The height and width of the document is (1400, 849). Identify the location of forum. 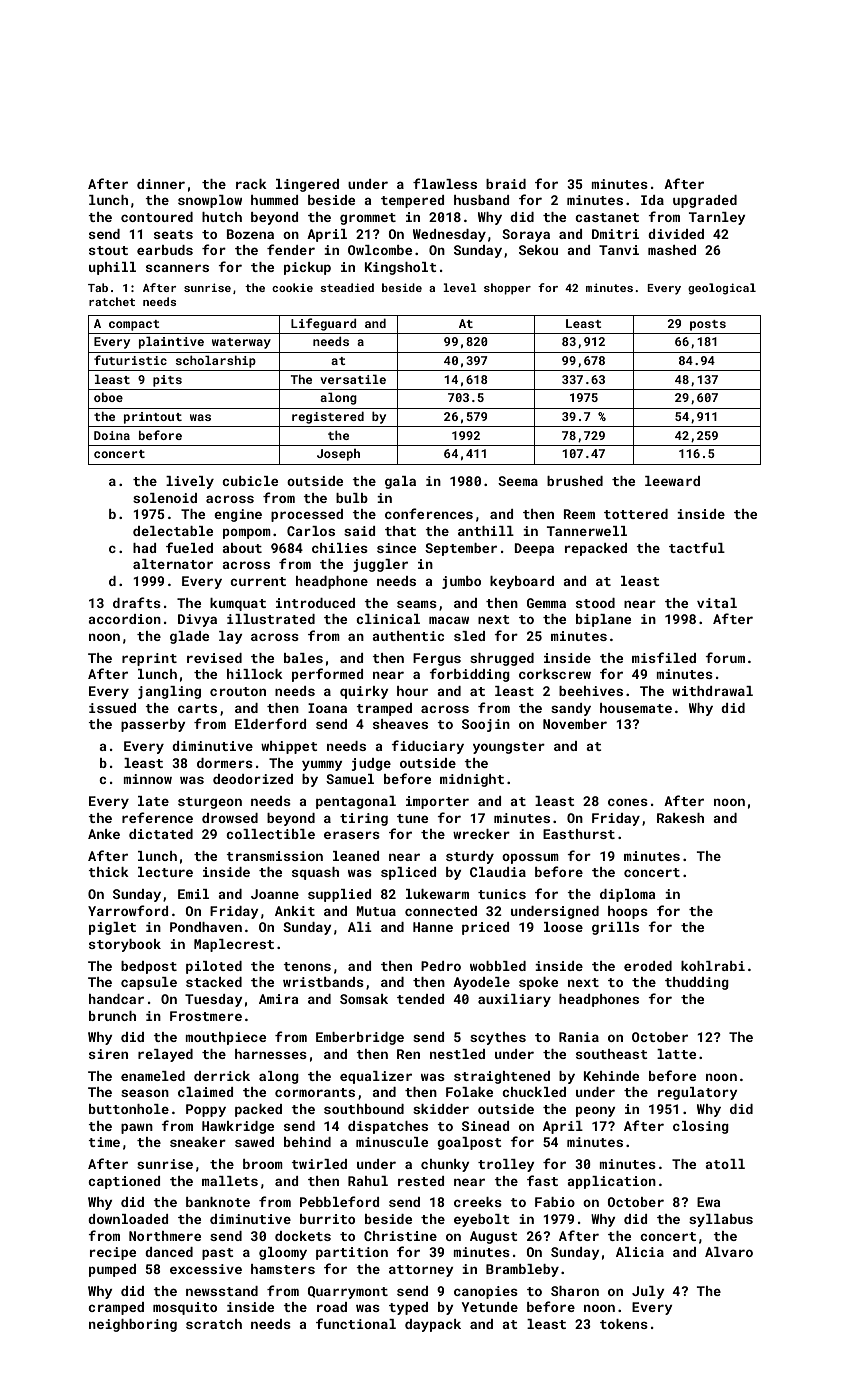
(725, 657).
